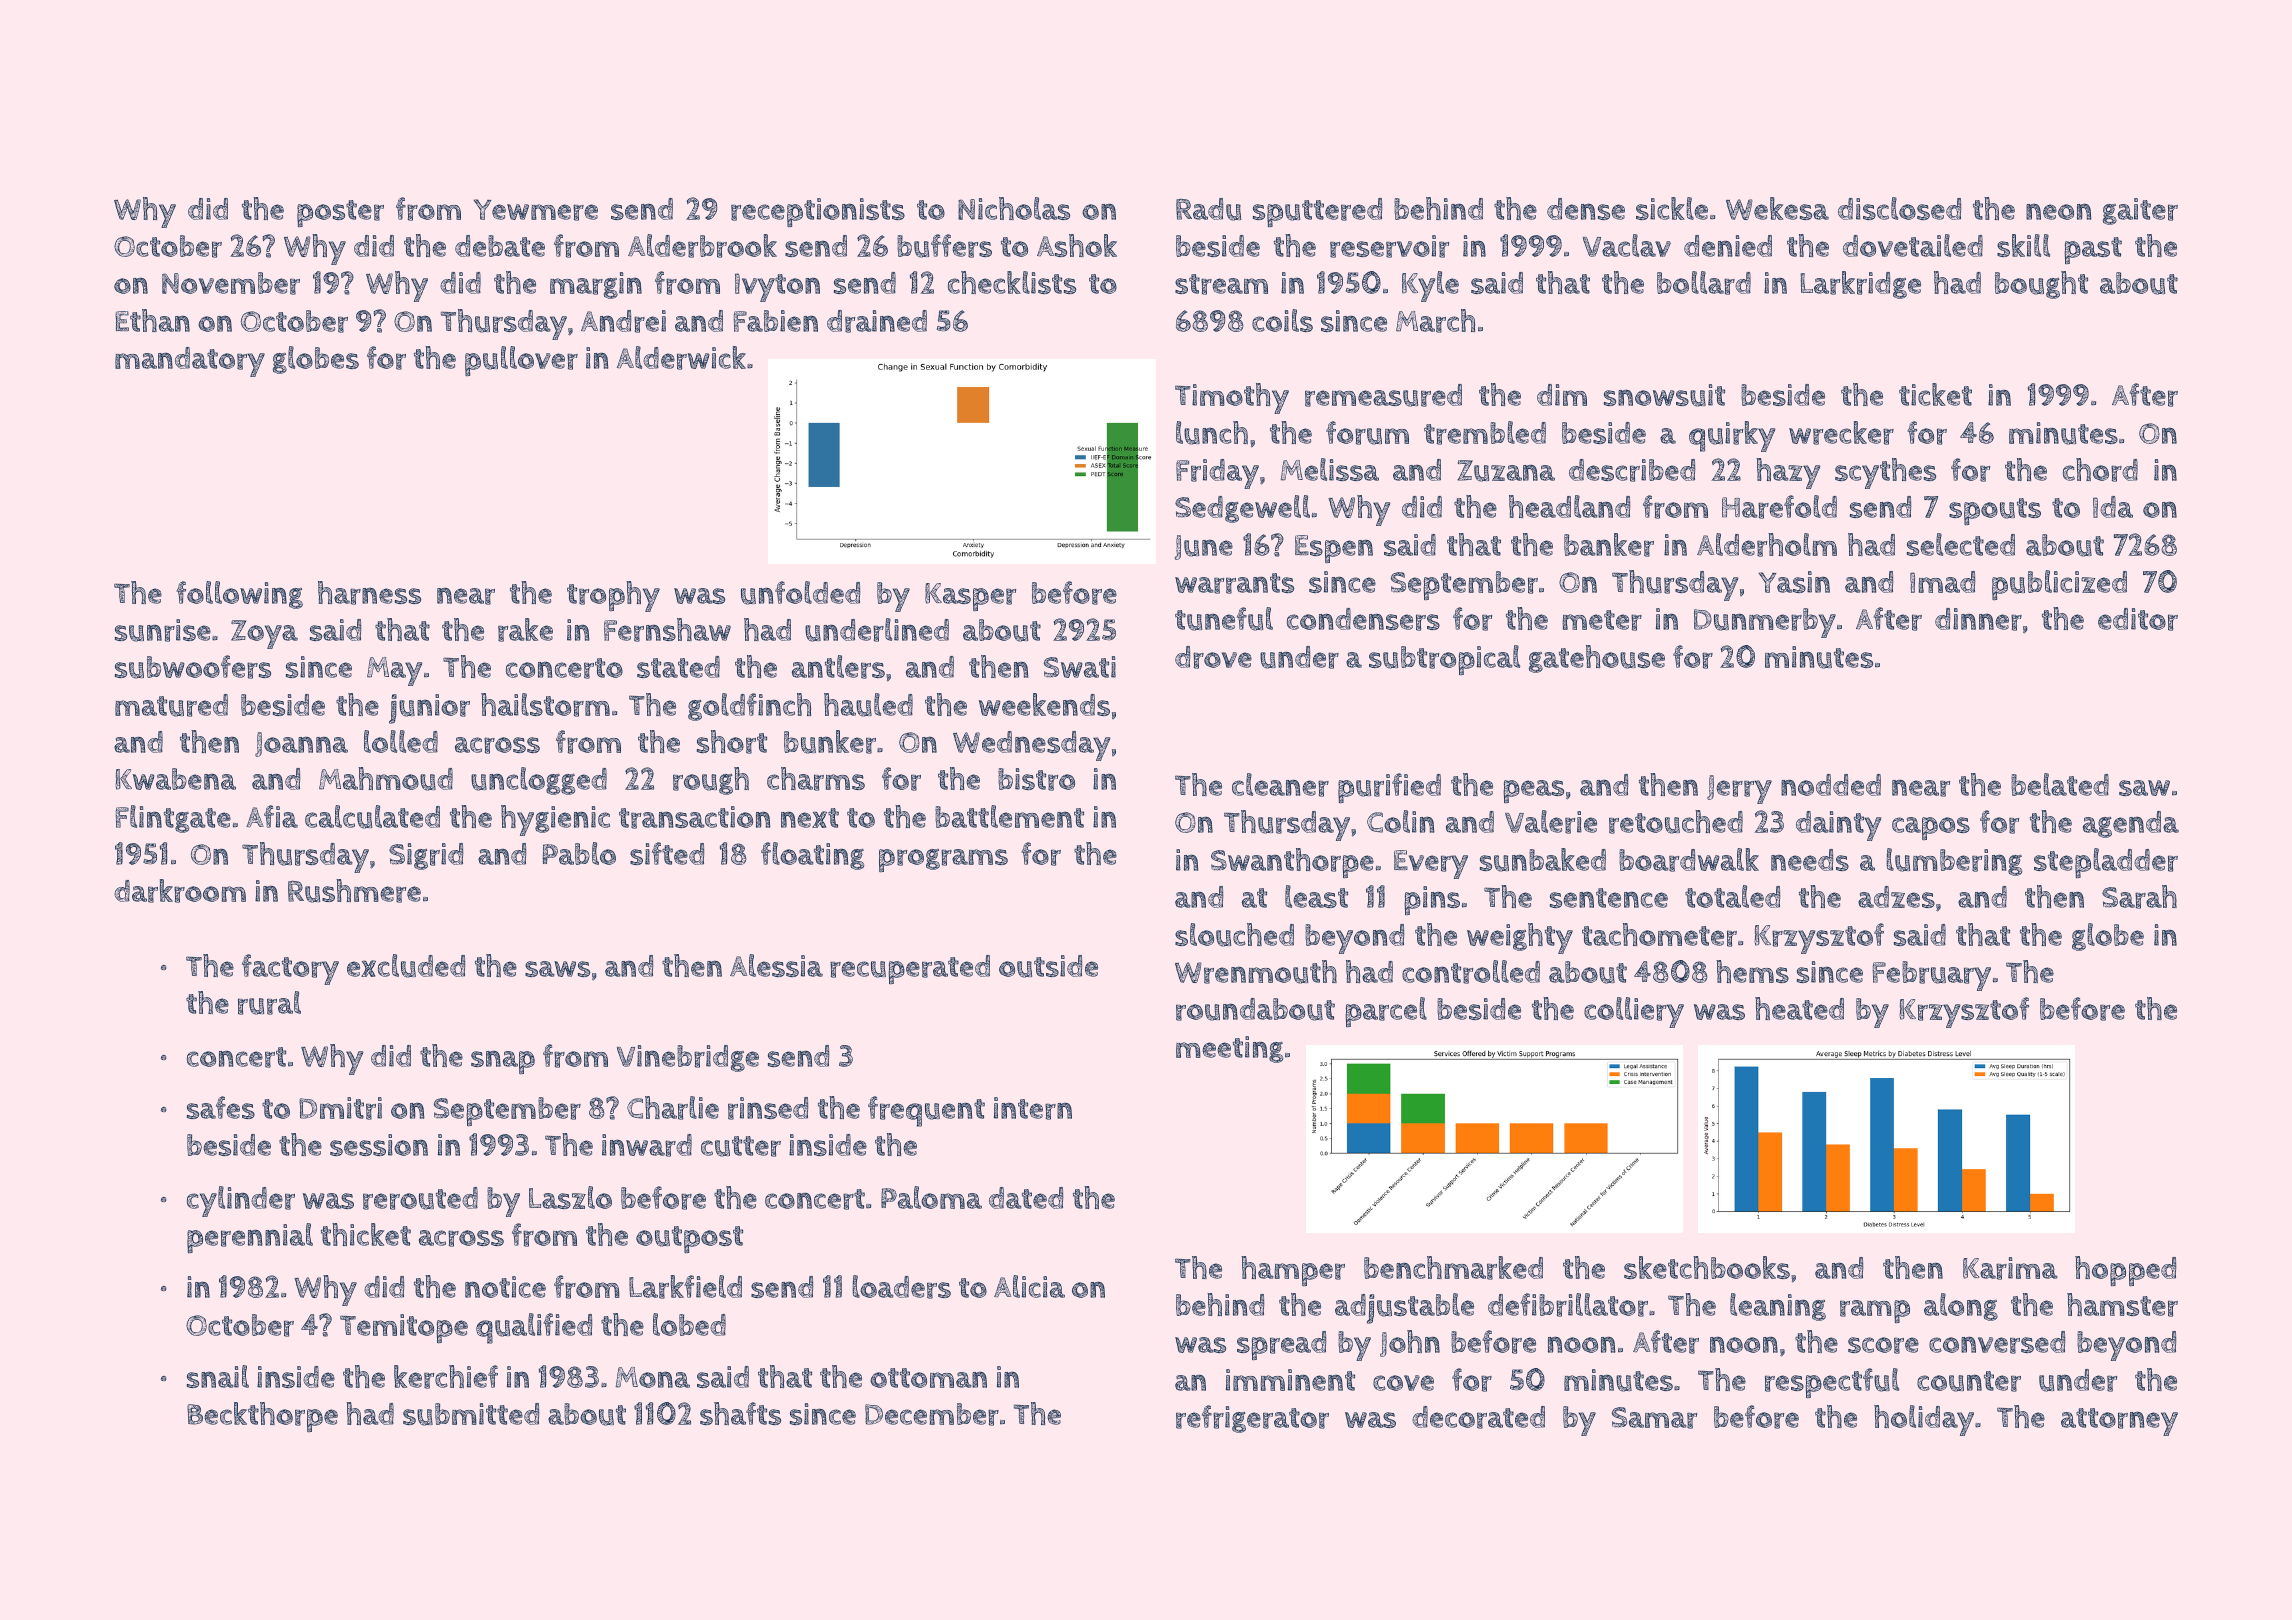  I want to click on Yewmere, so click(535, 210).
